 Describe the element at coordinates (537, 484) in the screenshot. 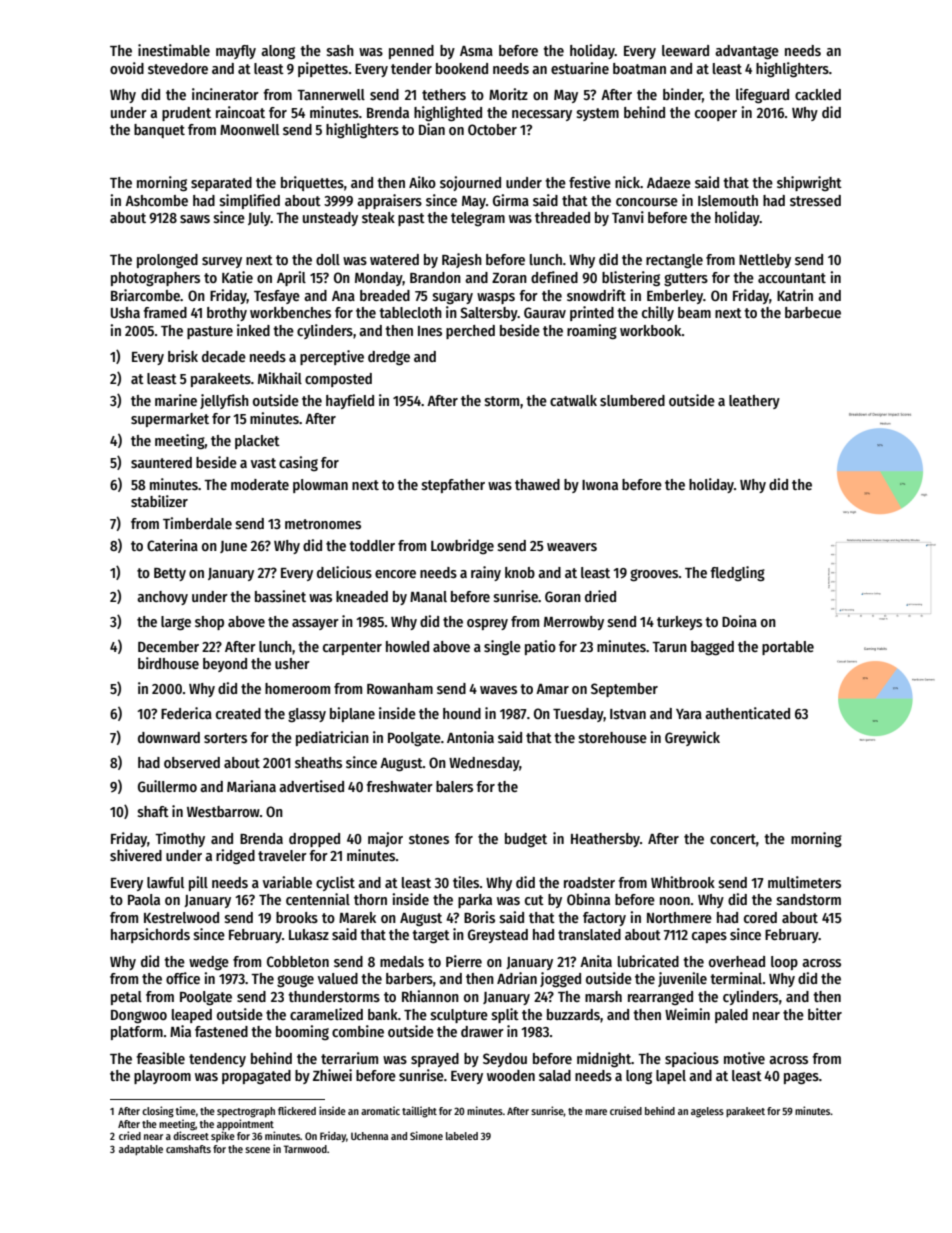

I see `thawed` at that location.
